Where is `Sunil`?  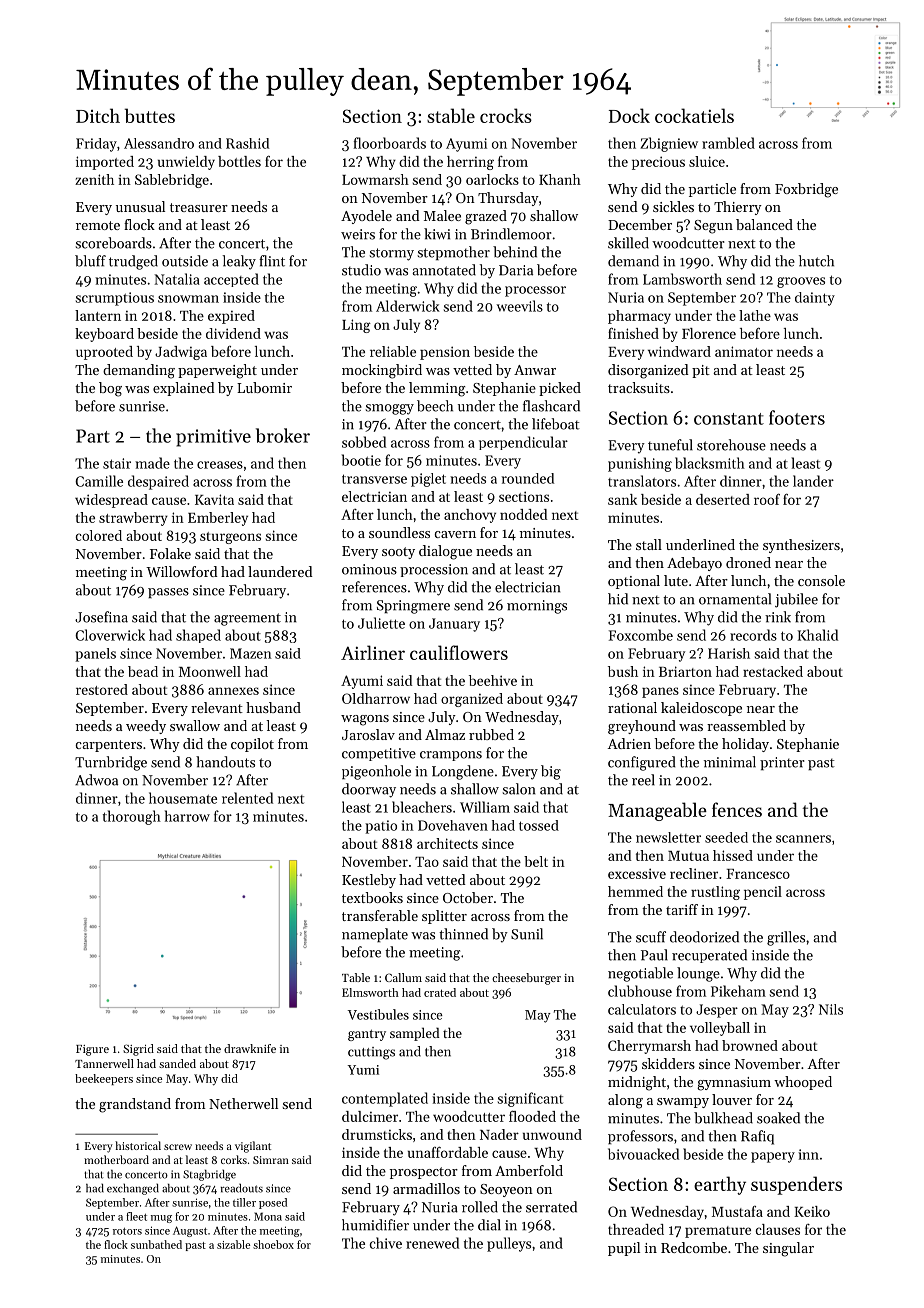
Sunil is located at coordinates (527, 934).
